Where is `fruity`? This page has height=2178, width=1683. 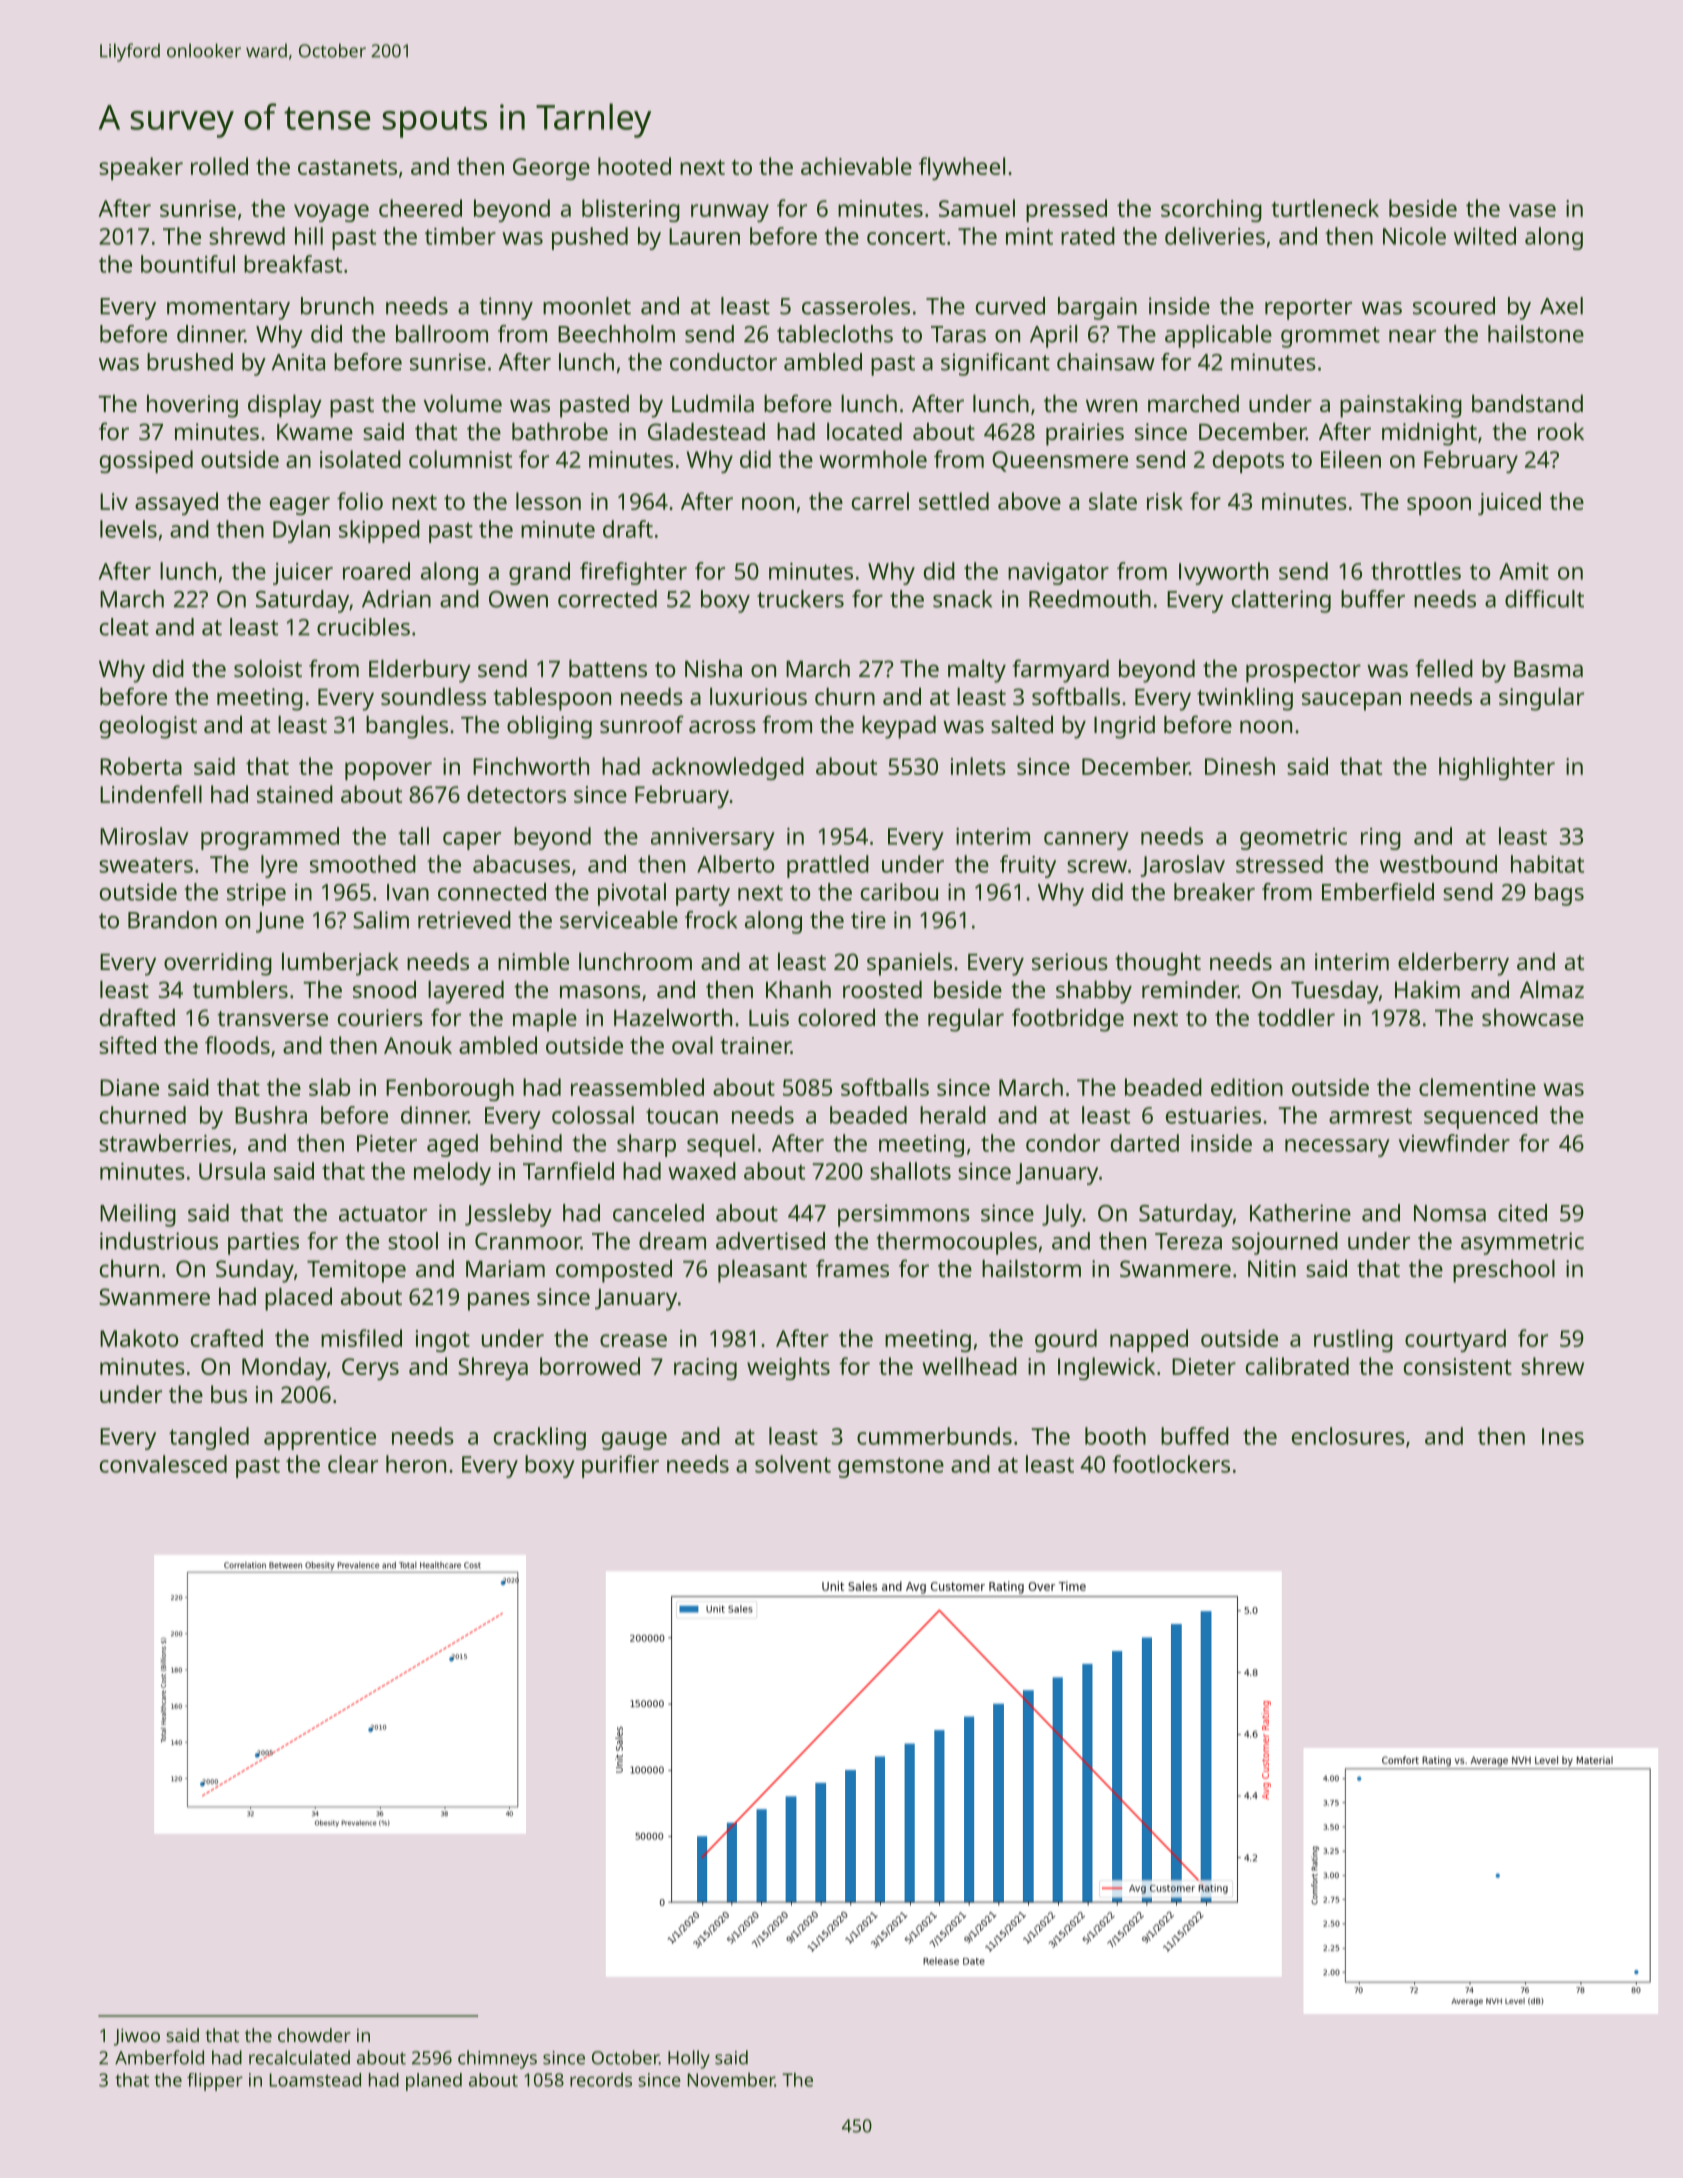 fruity is located at coordinates (1028, 866).
